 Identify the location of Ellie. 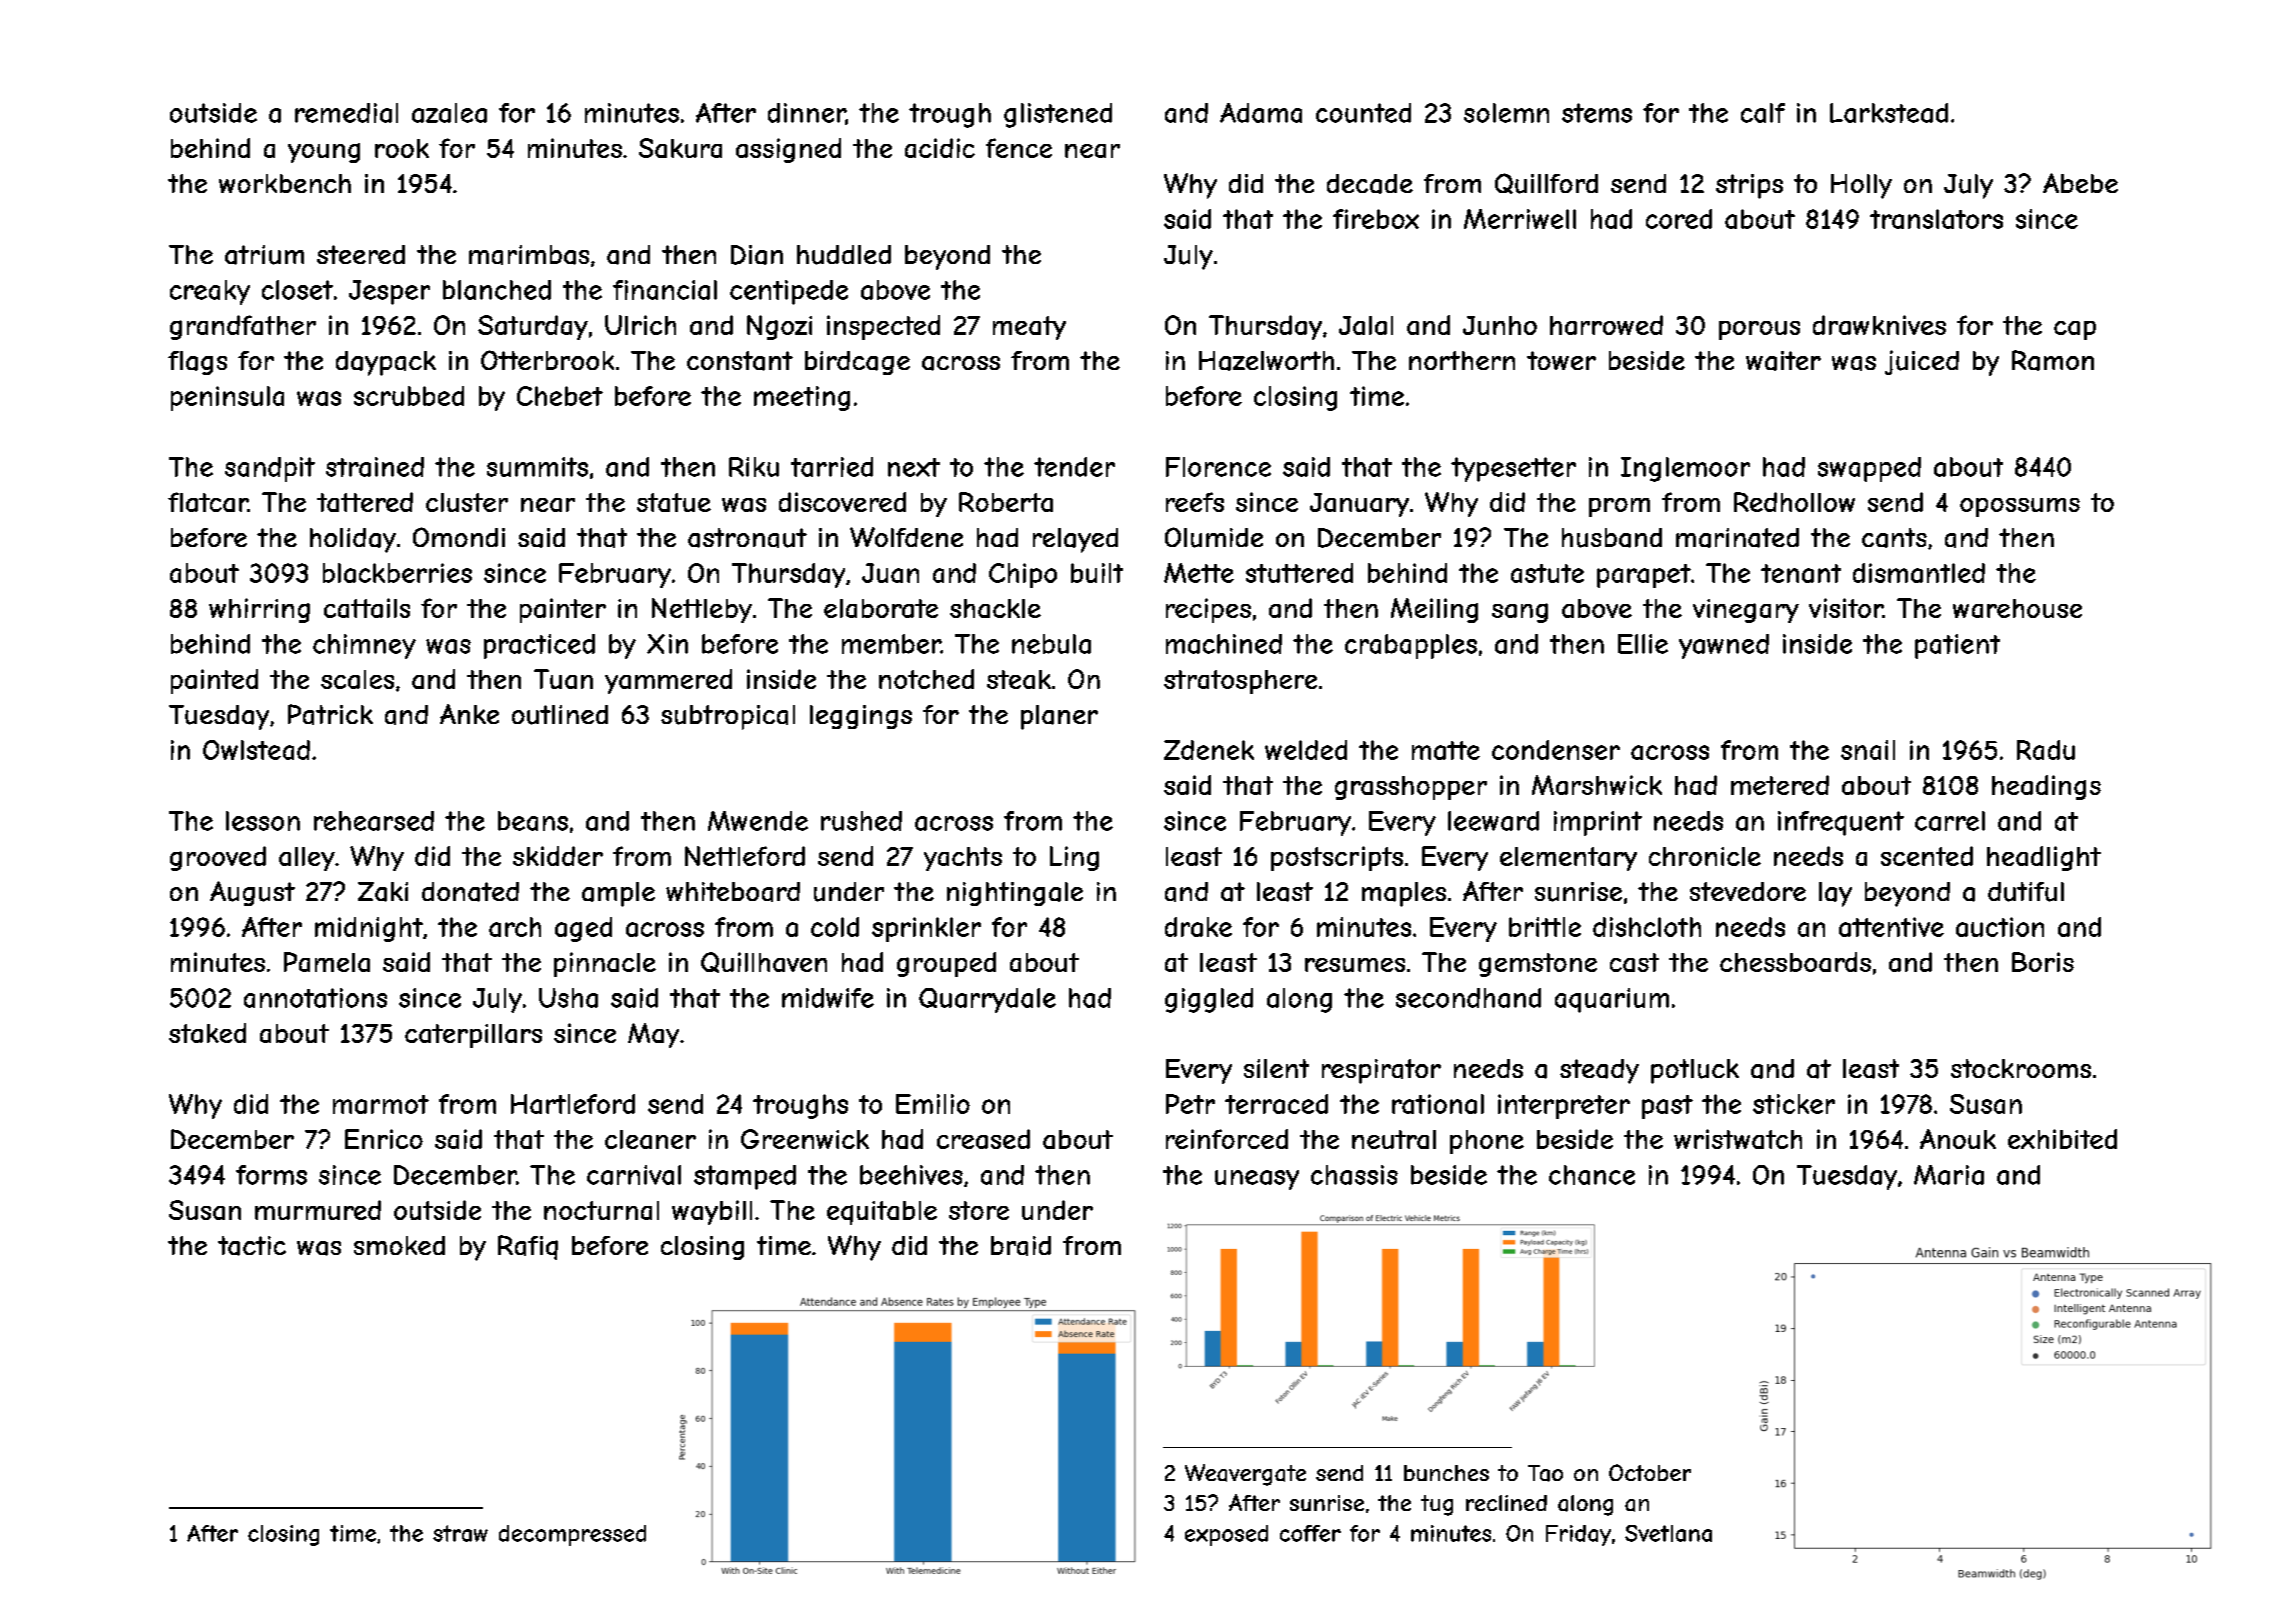
(1643, 644).
